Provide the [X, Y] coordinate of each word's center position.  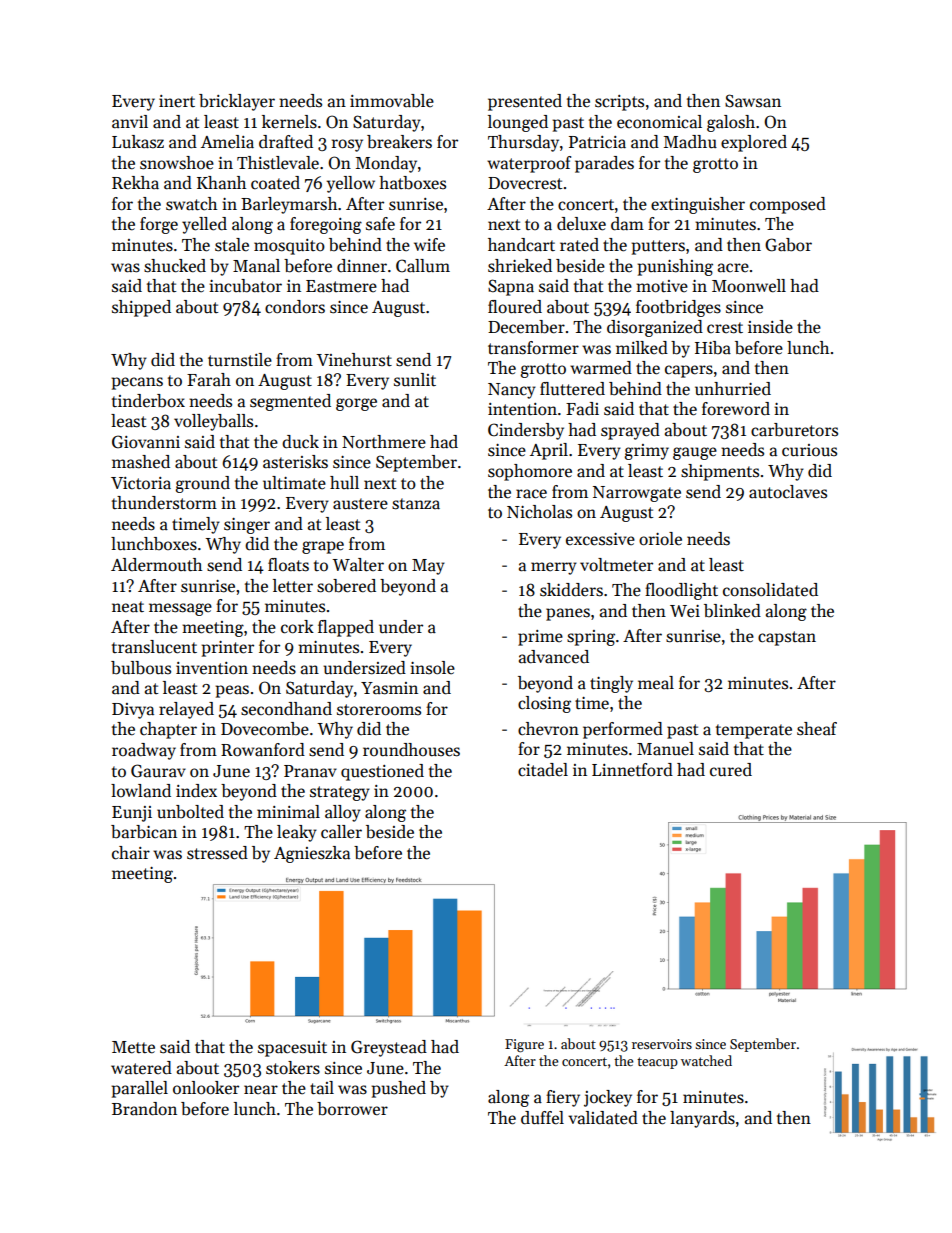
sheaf [817, 729]
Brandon [144, 1109]
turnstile [240, 360]
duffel [542, 1118]
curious [809, 450]
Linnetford [632, 770]
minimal [288, 811]
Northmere [384, 442]
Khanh [221, 183]
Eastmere [341, 286]
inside [770, 327]
